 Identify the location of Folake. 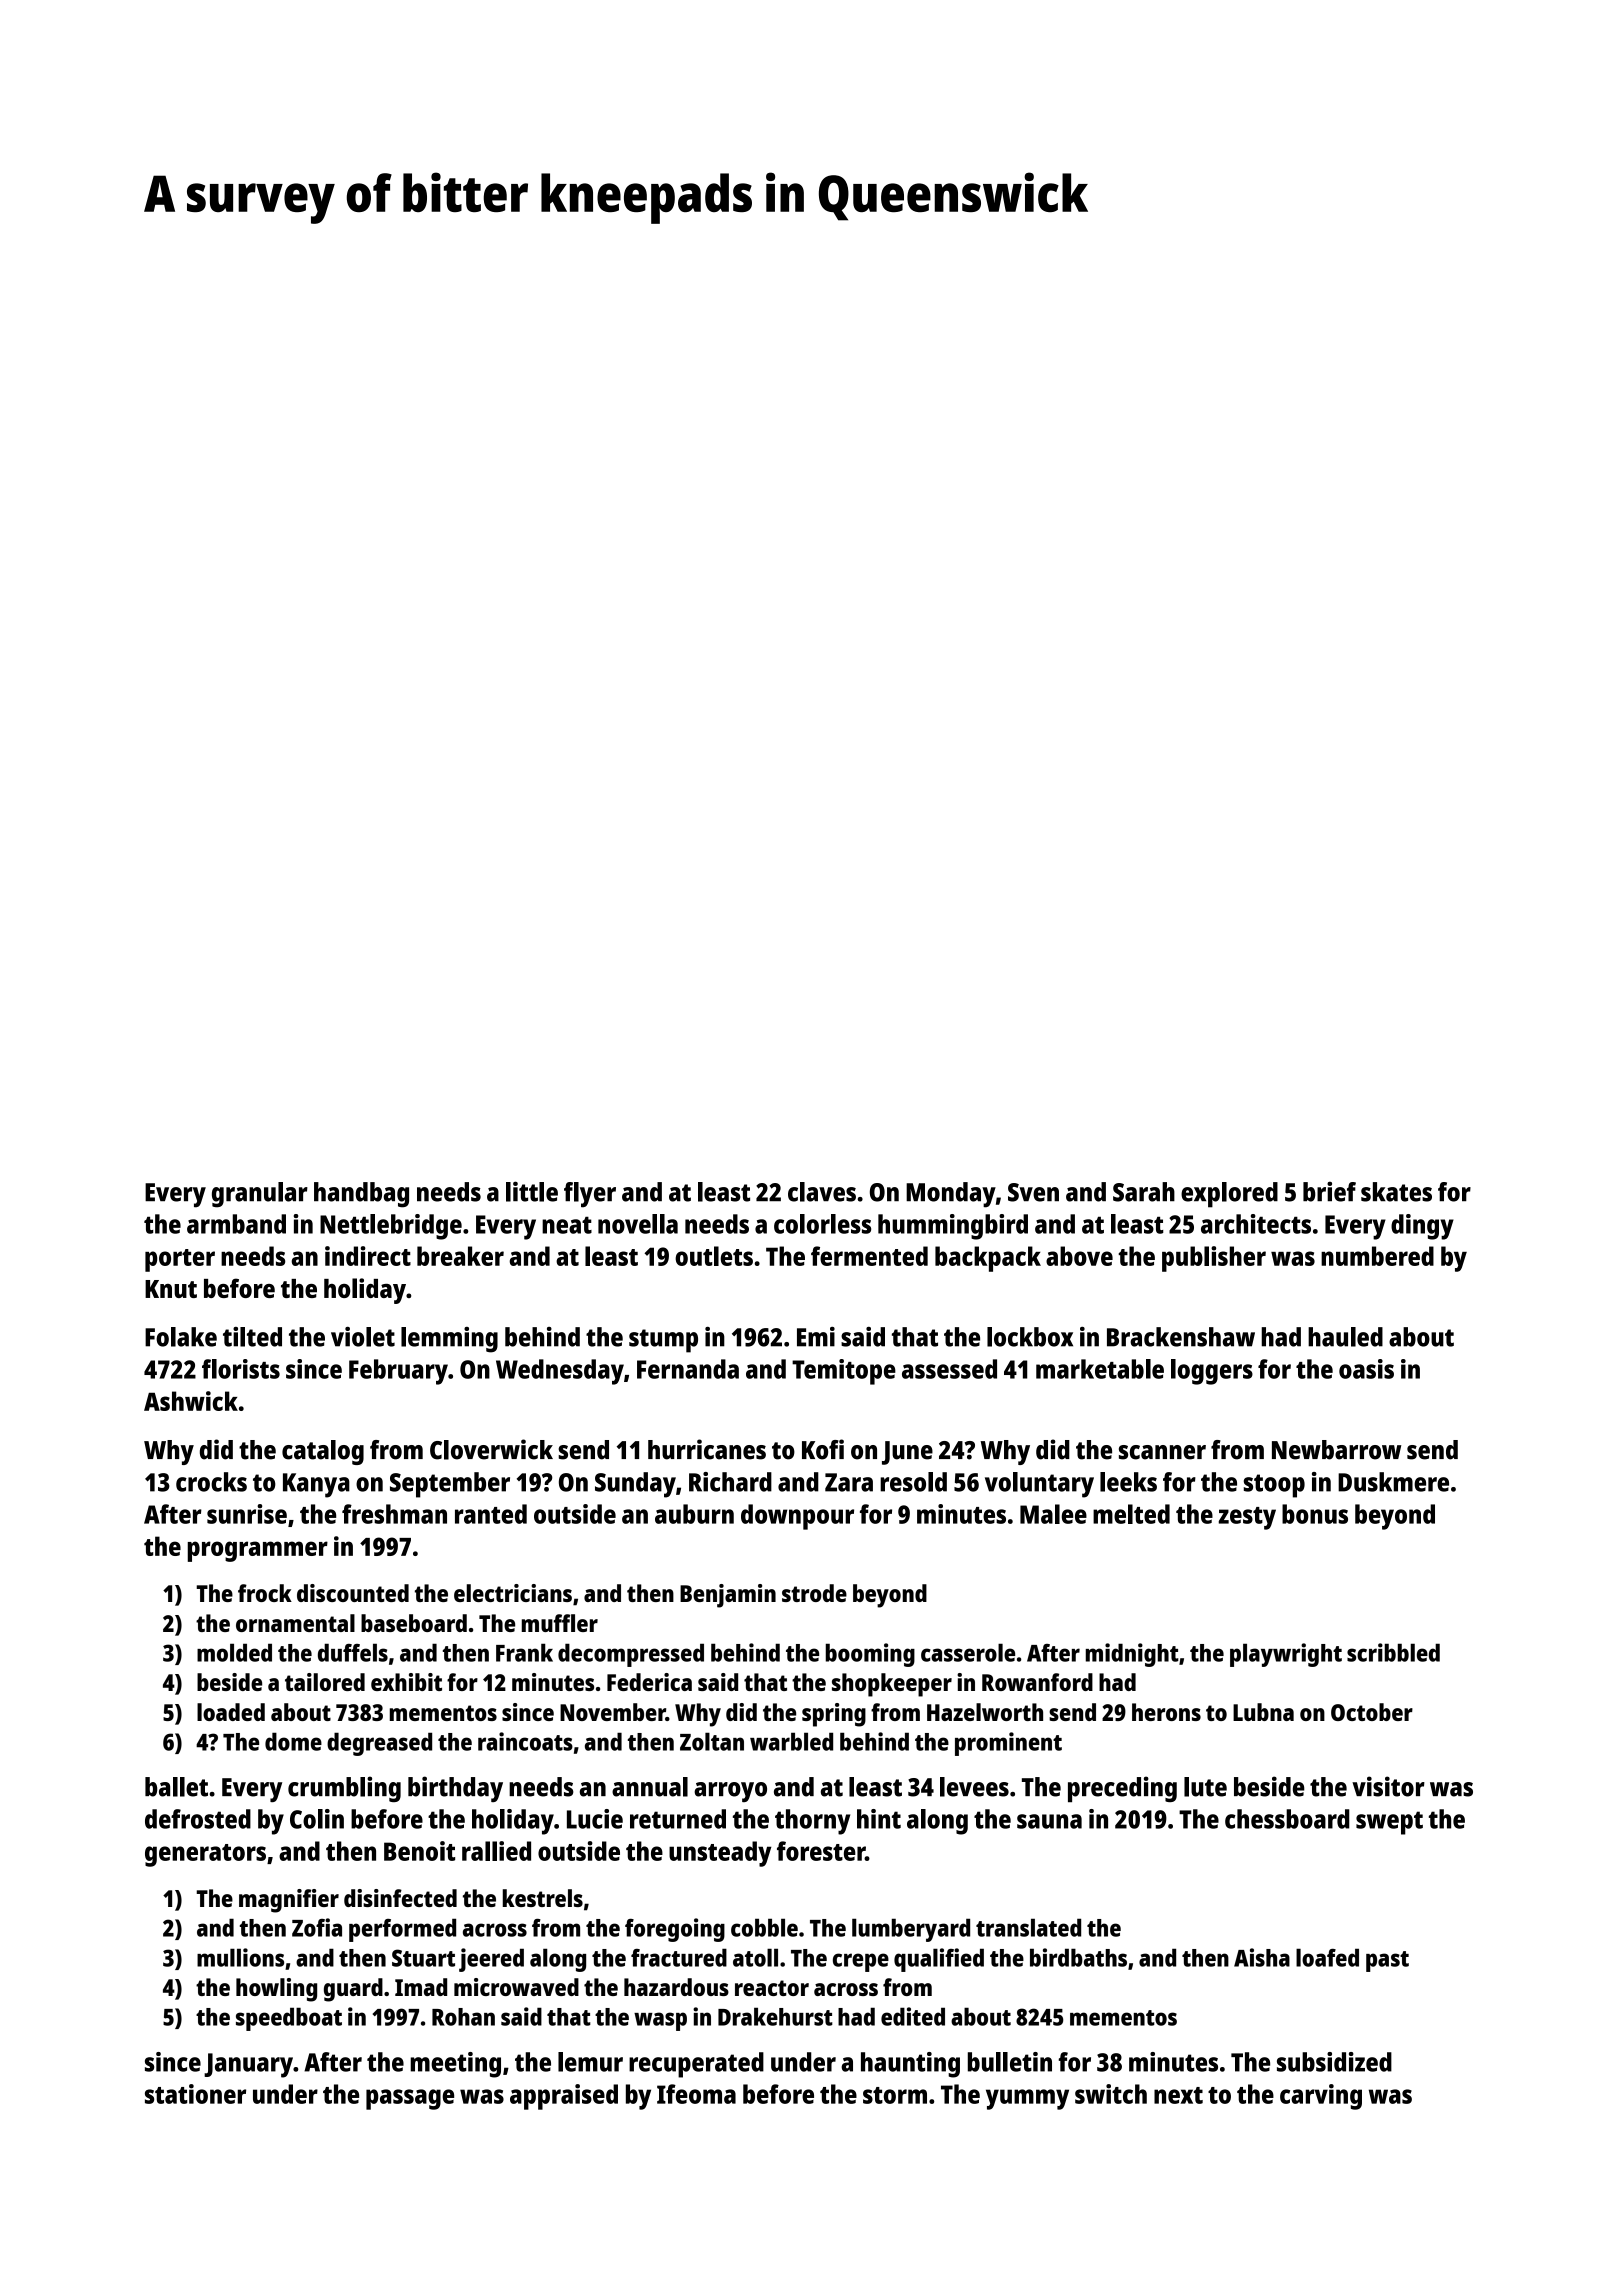
(181, 1337).
